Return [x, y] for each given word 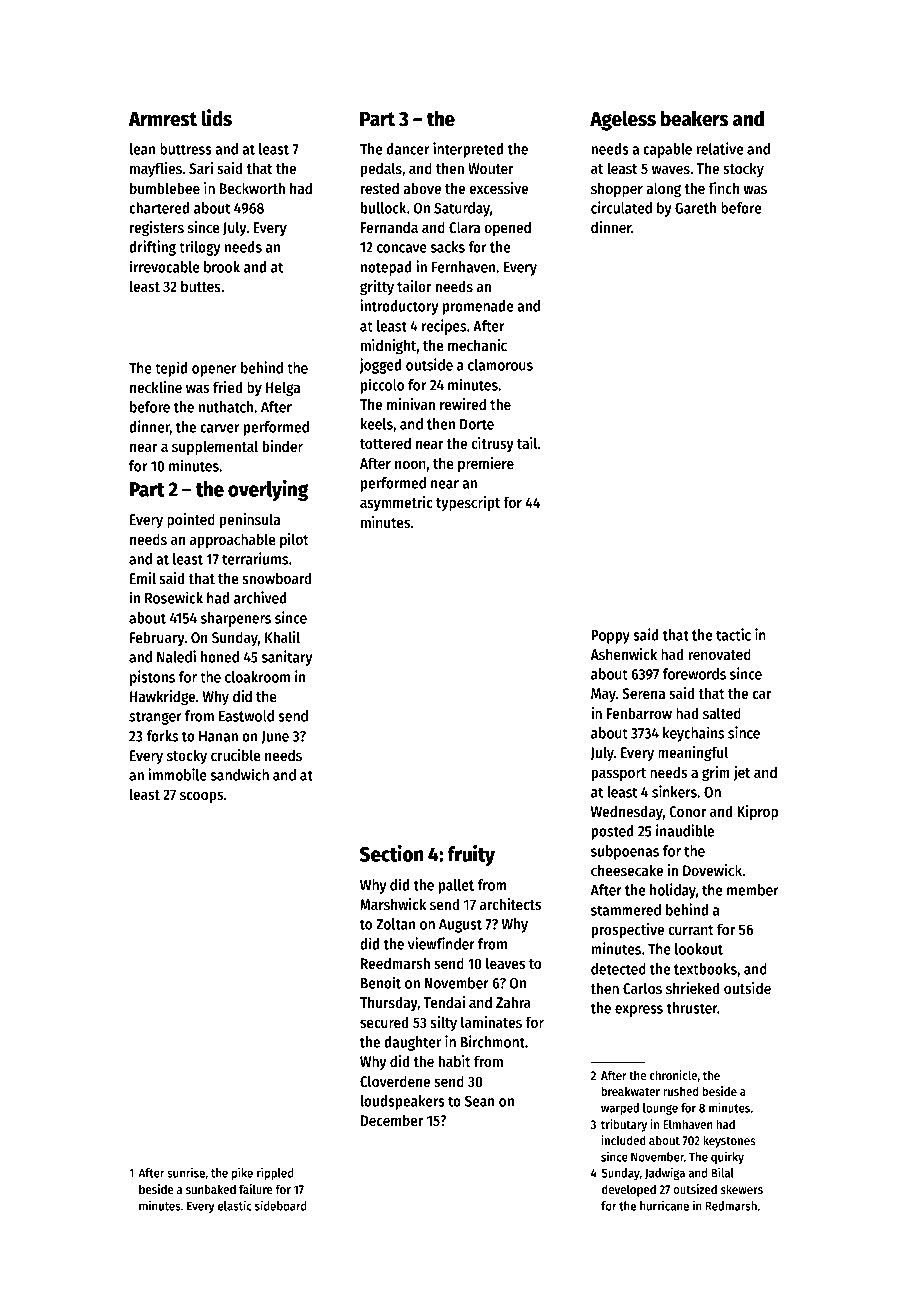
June [275, 737]
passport [618, 774]
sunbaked [211, 1189]
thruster [691, 1008]
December [392, 1120]
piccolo [382, 386]
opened [507, 228]
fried [227, 387]
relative [720, 148]
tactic [733, 634]
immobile [177, 774]
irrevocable [165, 266]
